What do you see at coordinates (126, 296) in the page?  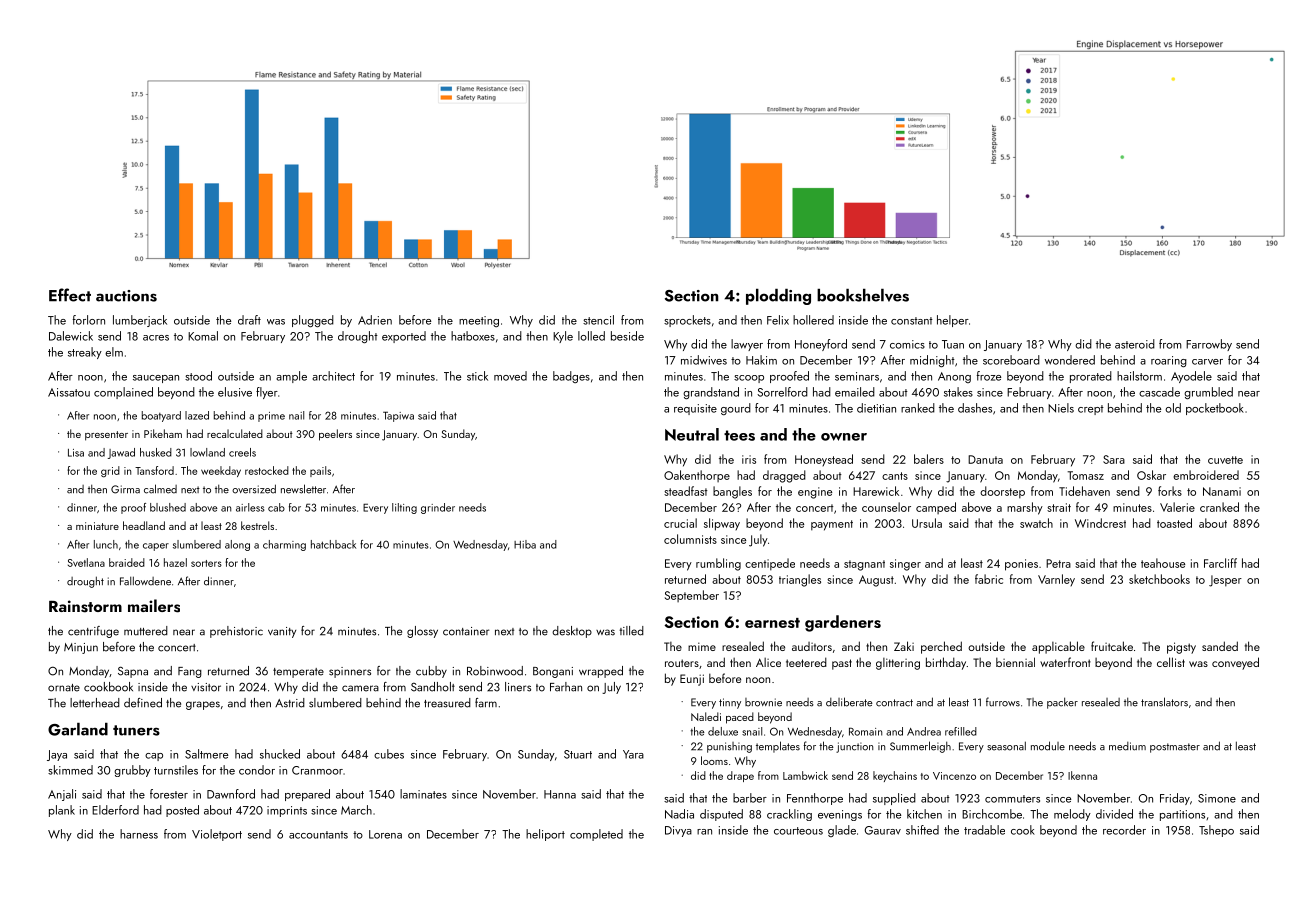 I see `auctions` at bounding box center [126, 296].
